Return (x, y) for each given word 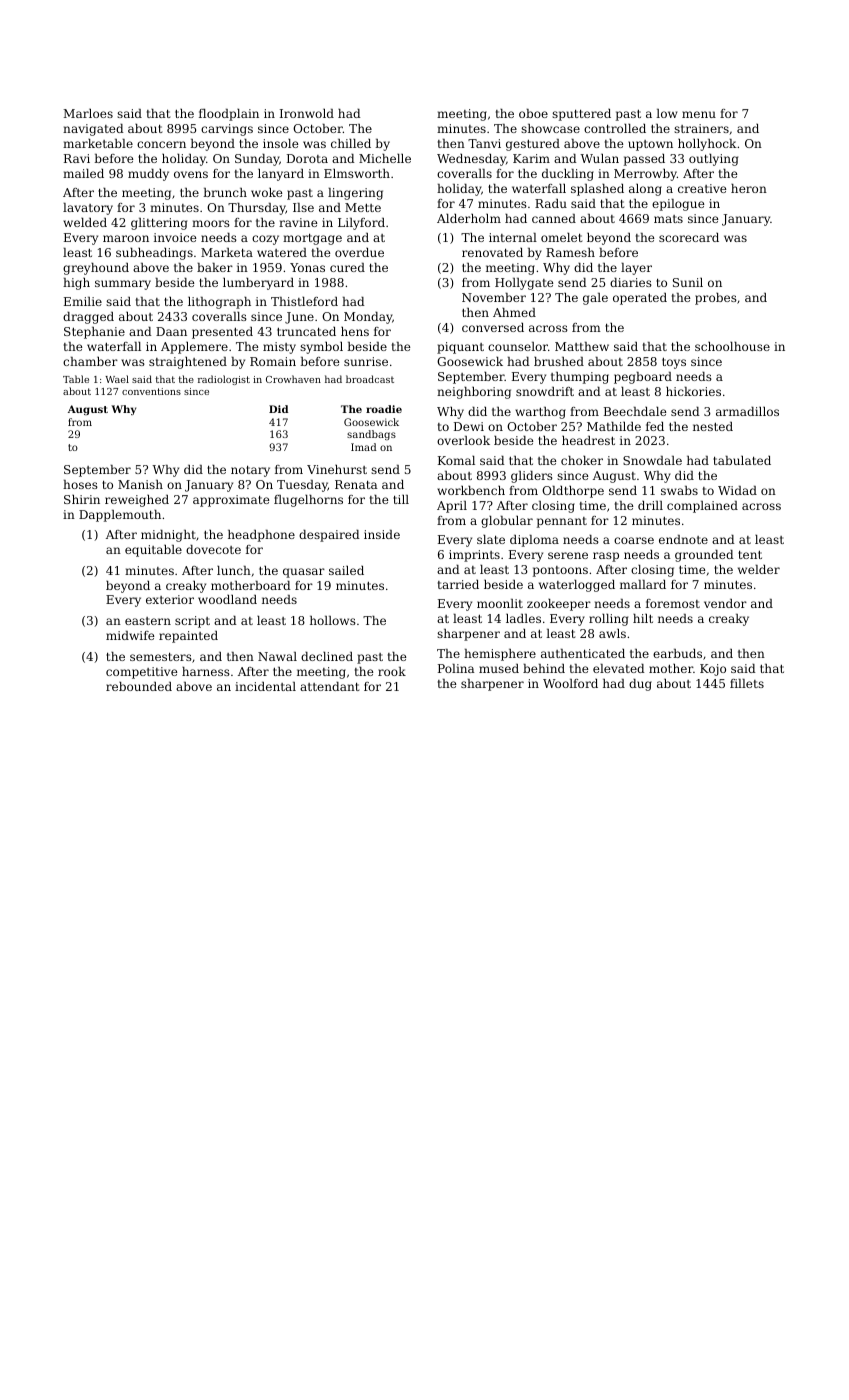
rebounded (139, 686)
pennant (562, 522)
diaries (631, 282)
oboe (533, 113)
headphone (261, 536)
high (76, 284)
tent (750, 555)
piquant (460, 348)
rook (392, 671)
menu (699, 114)
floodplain (229, 115)
